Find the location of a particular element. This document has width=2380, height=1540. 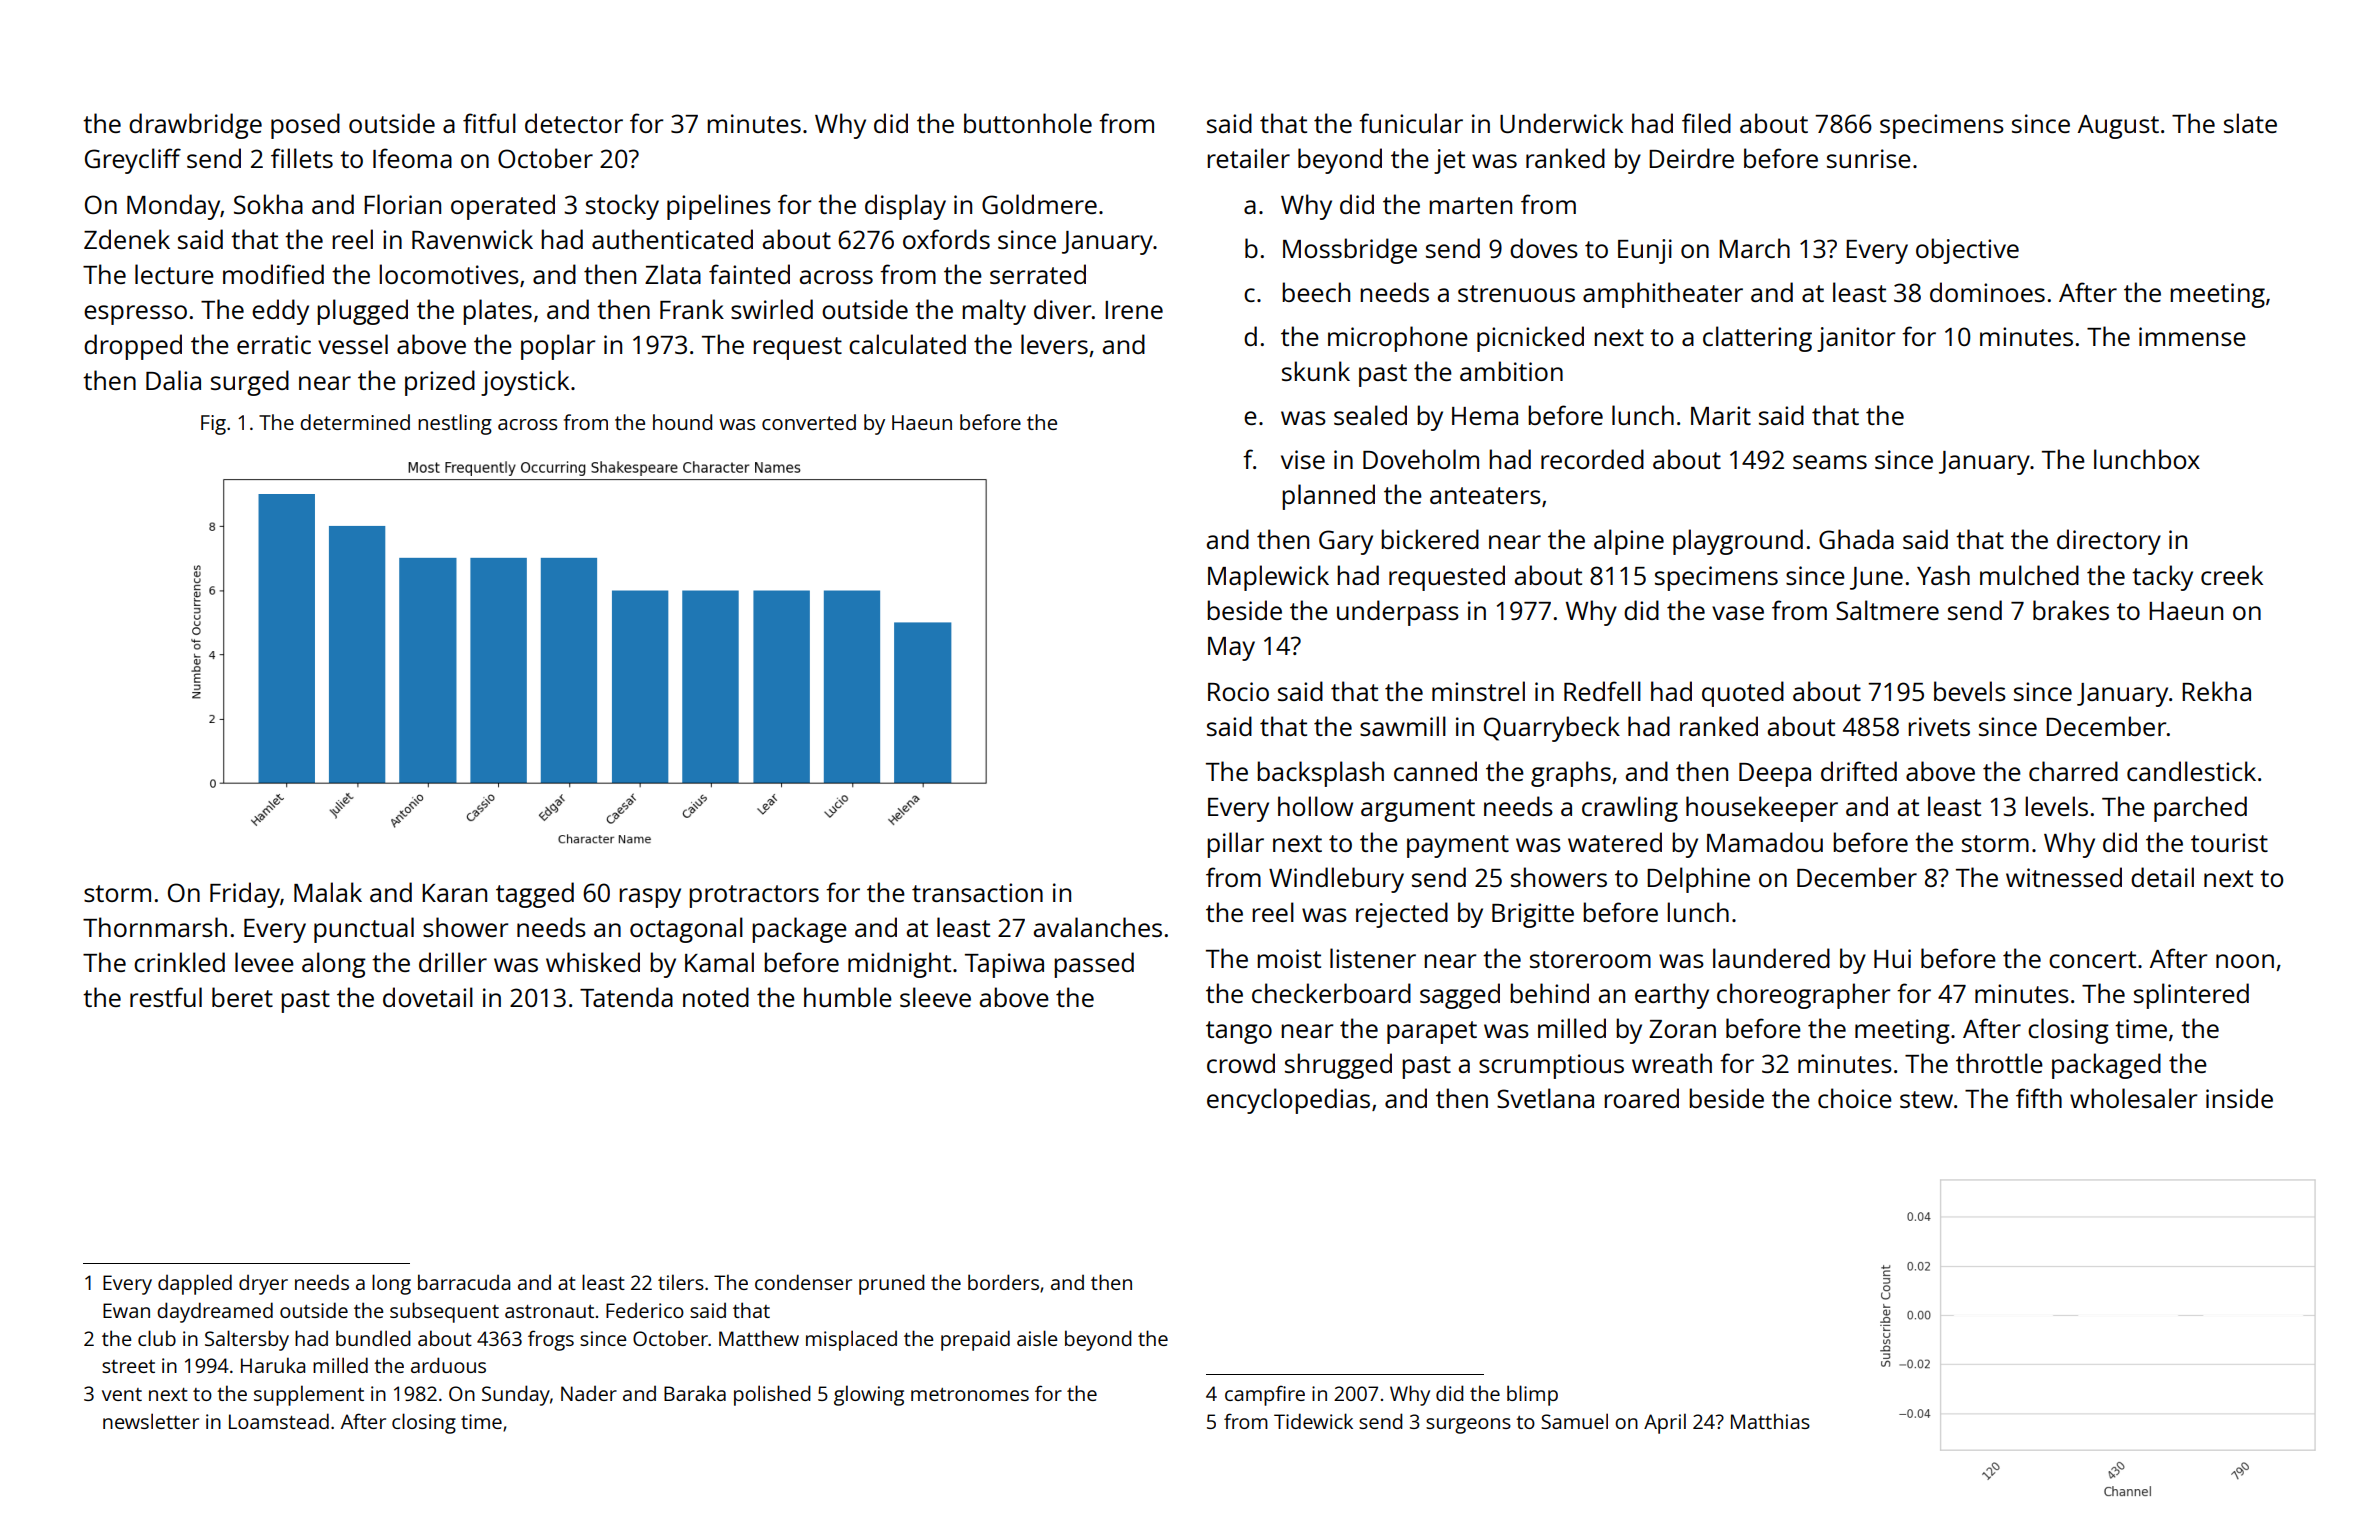

street is located at coordinates (128, 1366).
